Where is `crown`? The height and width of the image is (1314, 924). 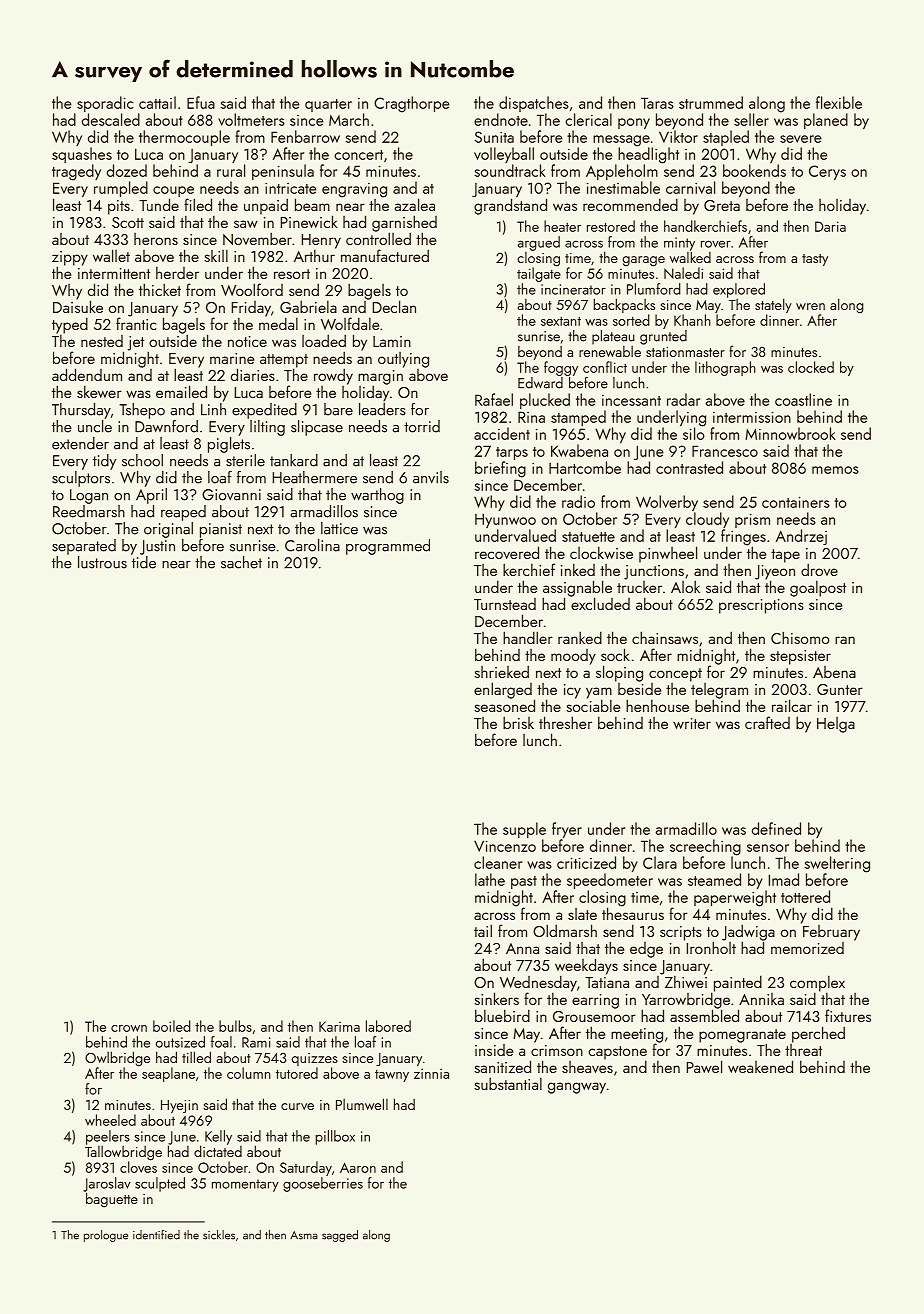
crown is located at coordinates (129, 1028).
